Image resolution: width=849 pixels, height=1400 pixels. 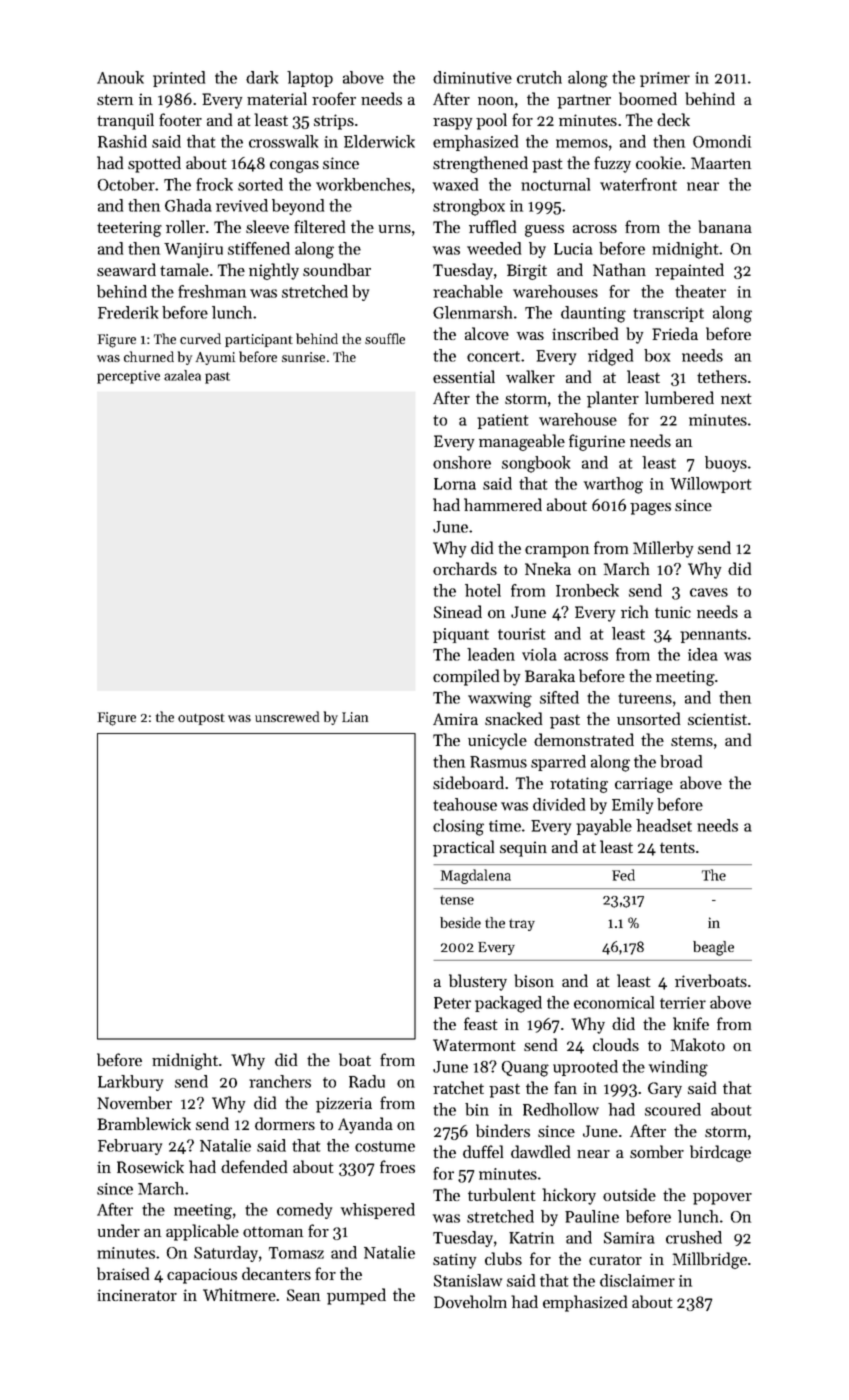 I want to click on outpost, so click(x=201, y=719).
